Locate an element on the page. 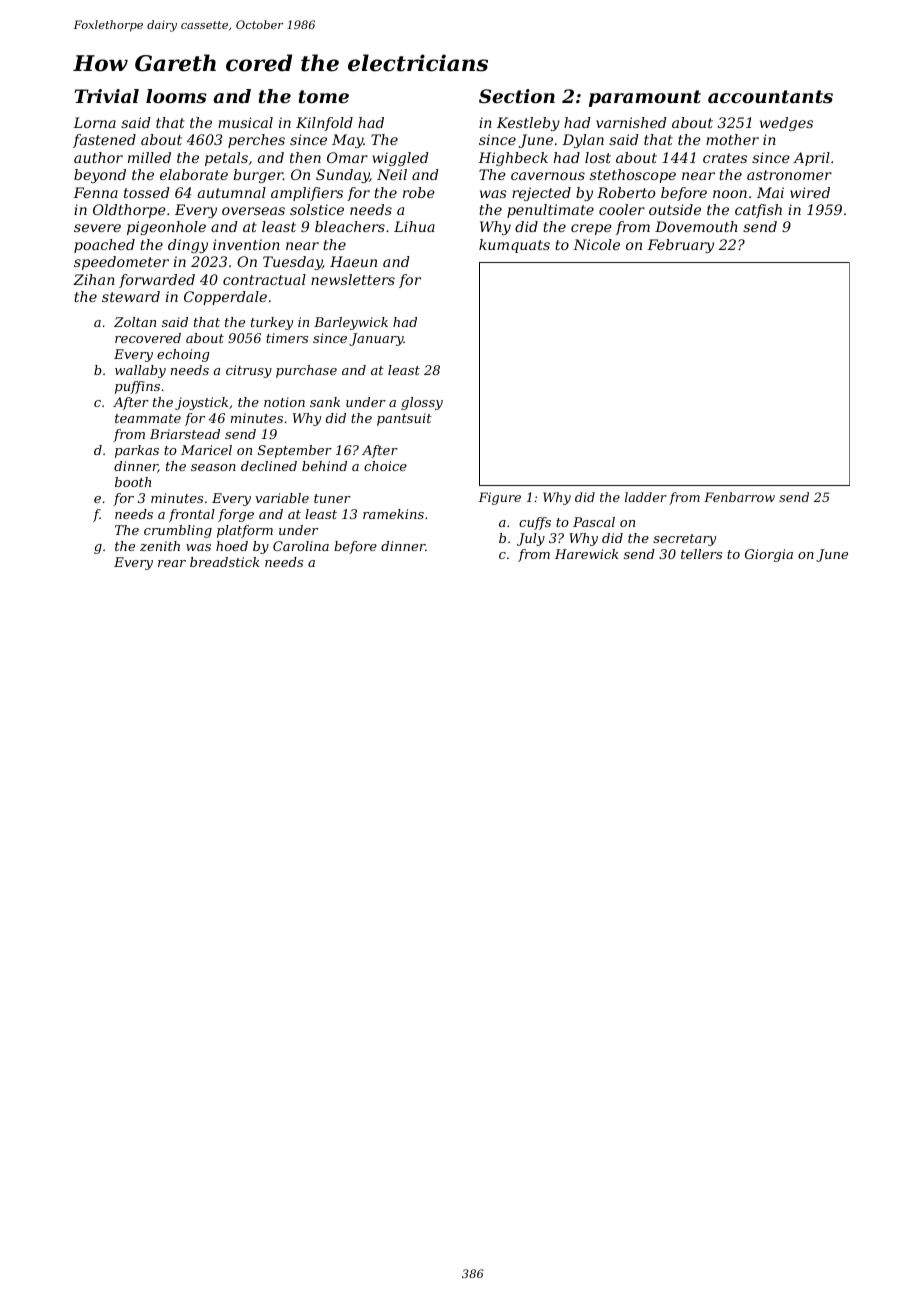 This document has width=924, height=1308. Section is located at coordinates (517, 96).
